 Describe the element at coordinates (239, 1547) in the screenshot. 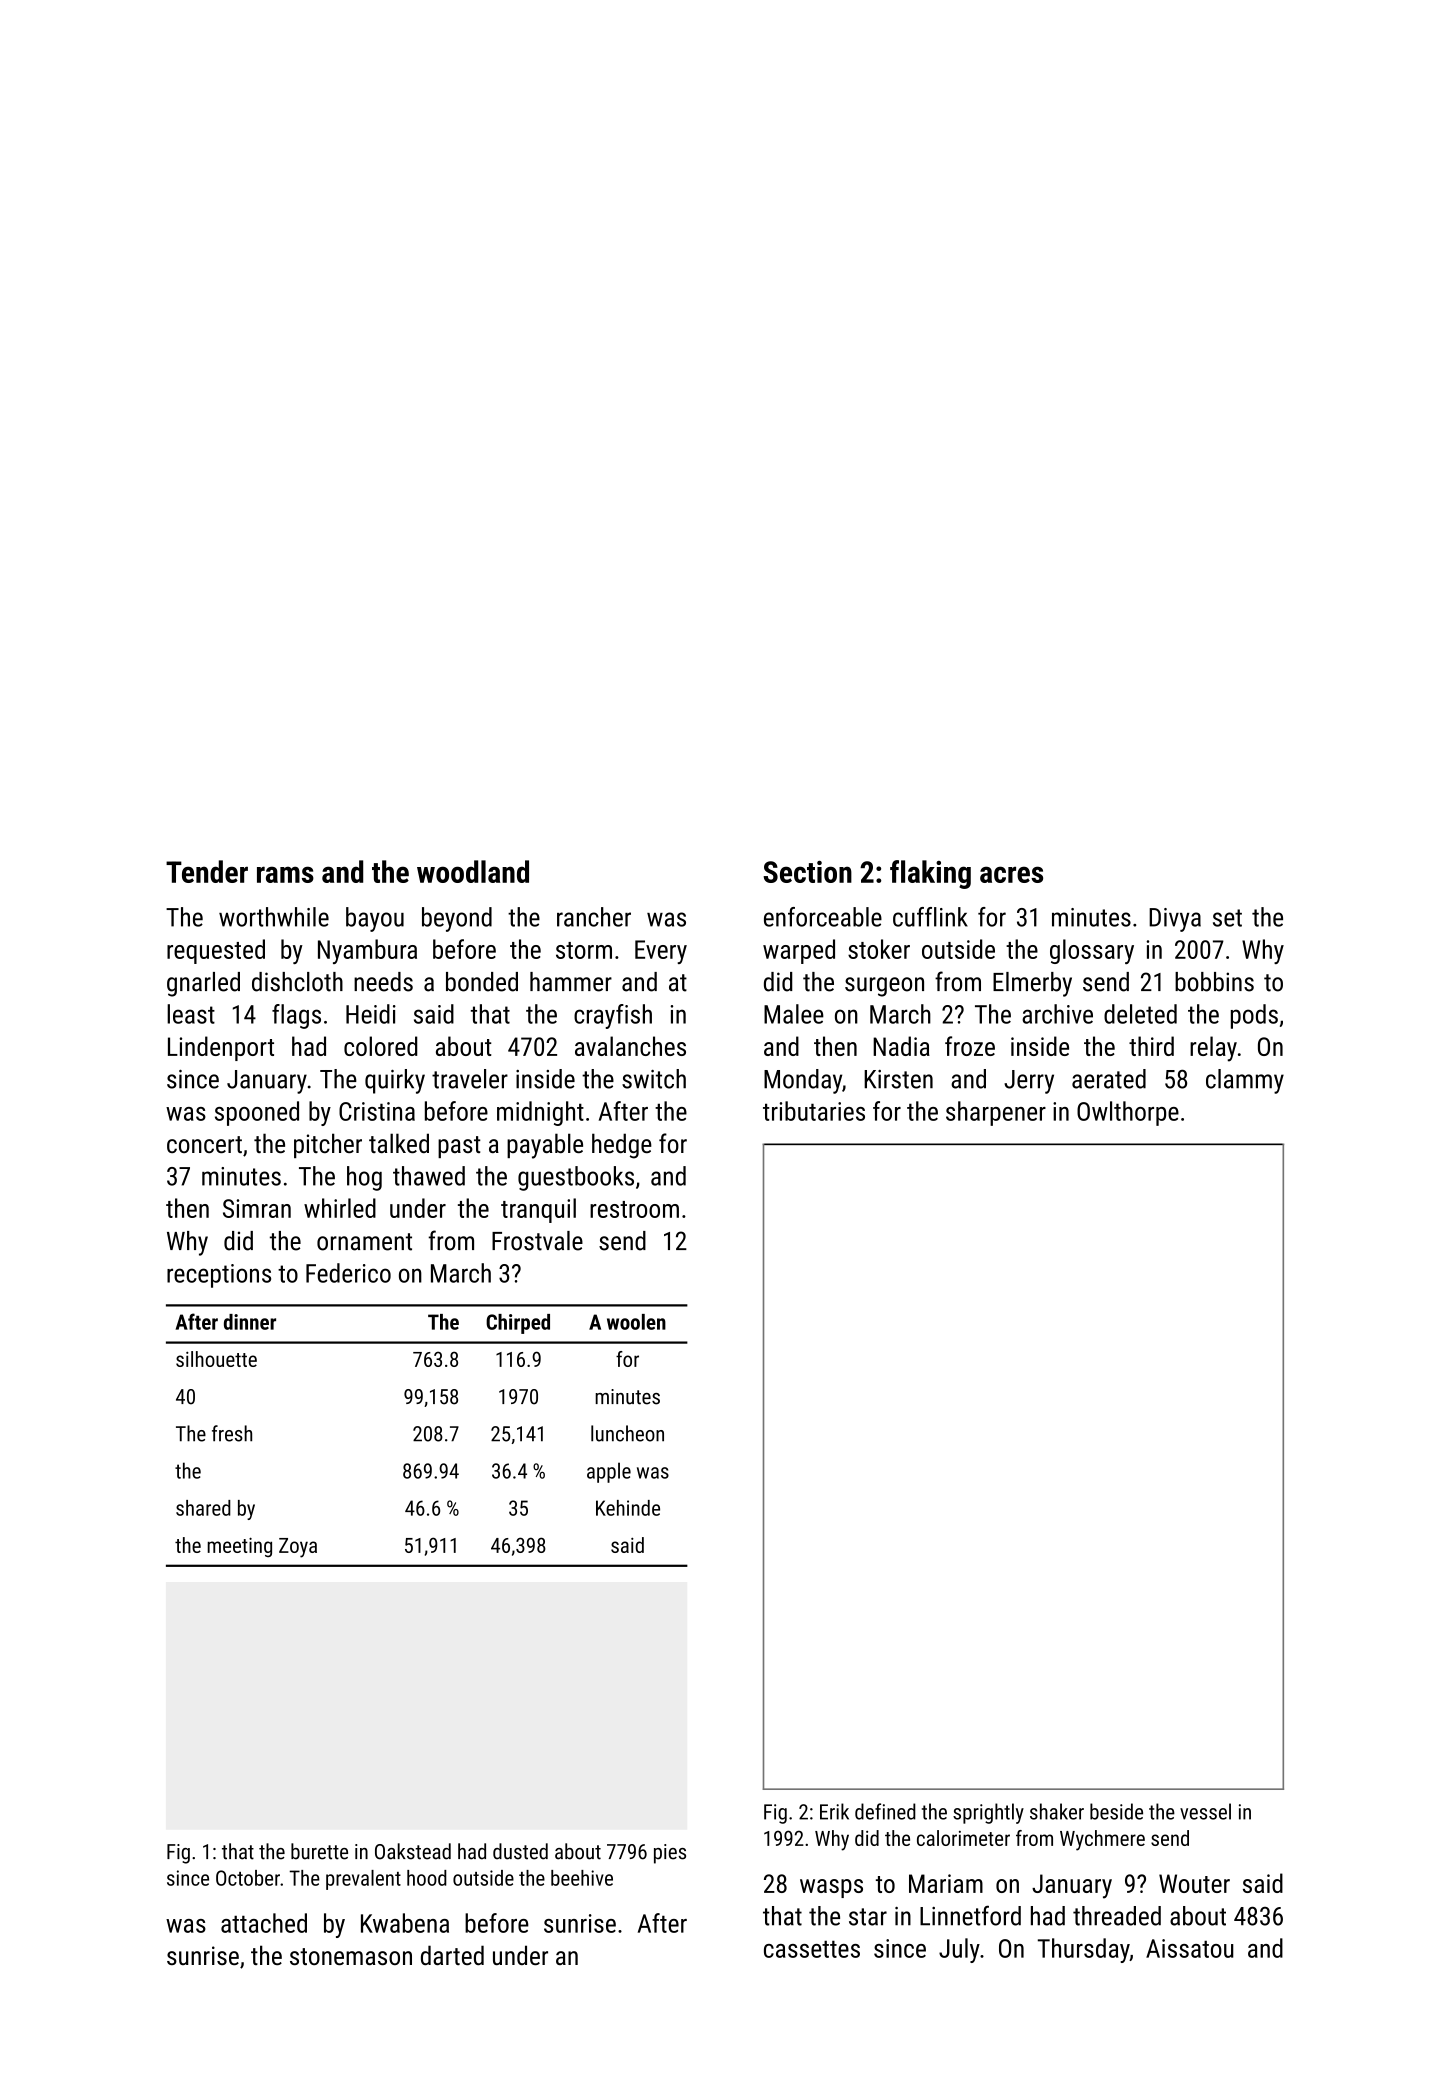

I see `meeting` at that location.
